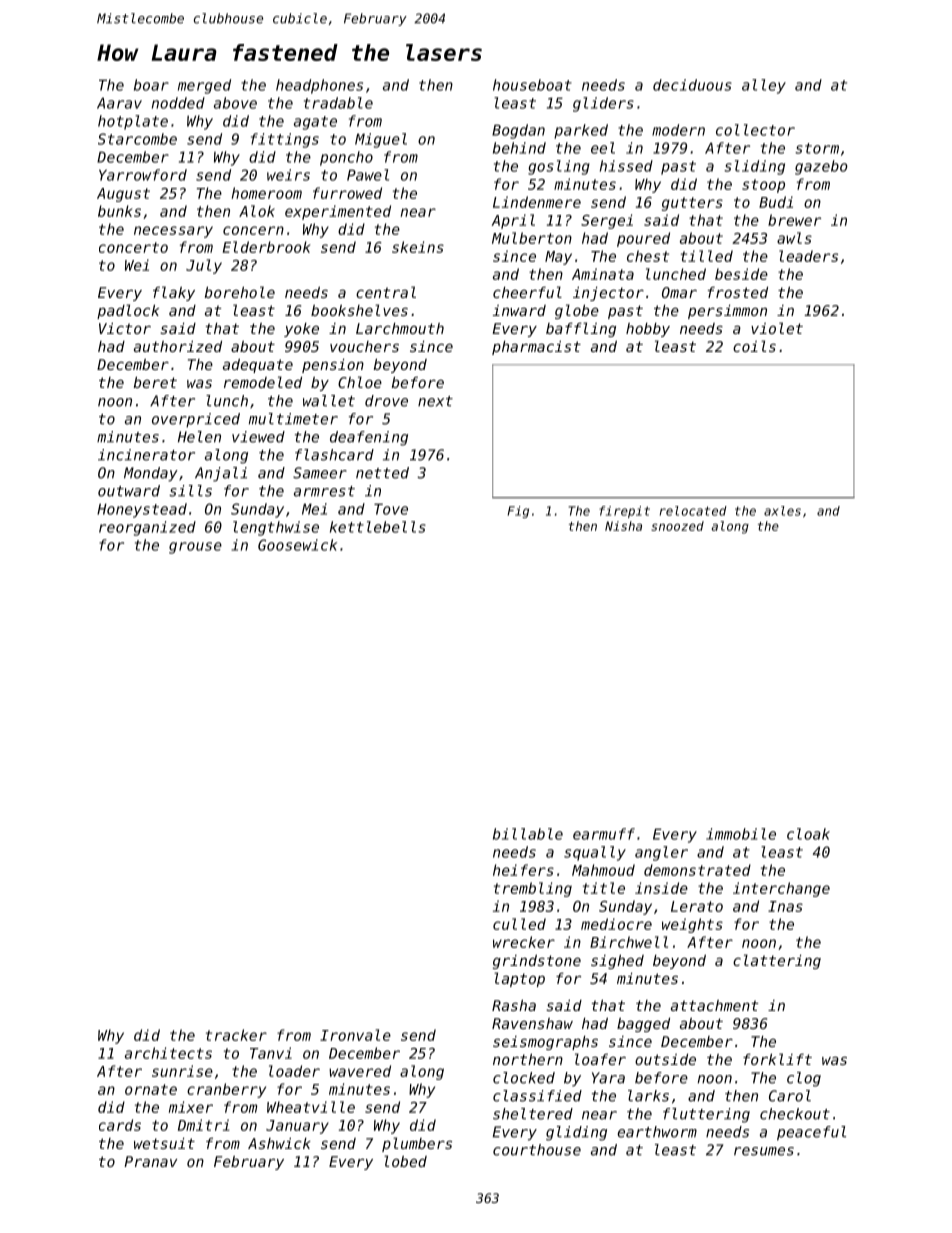 This screenshot has width=952, height=1233. What do you see at coordinates (741, 834) in the screenshot?
I see `immobile` at bounding box center [741, 834].
